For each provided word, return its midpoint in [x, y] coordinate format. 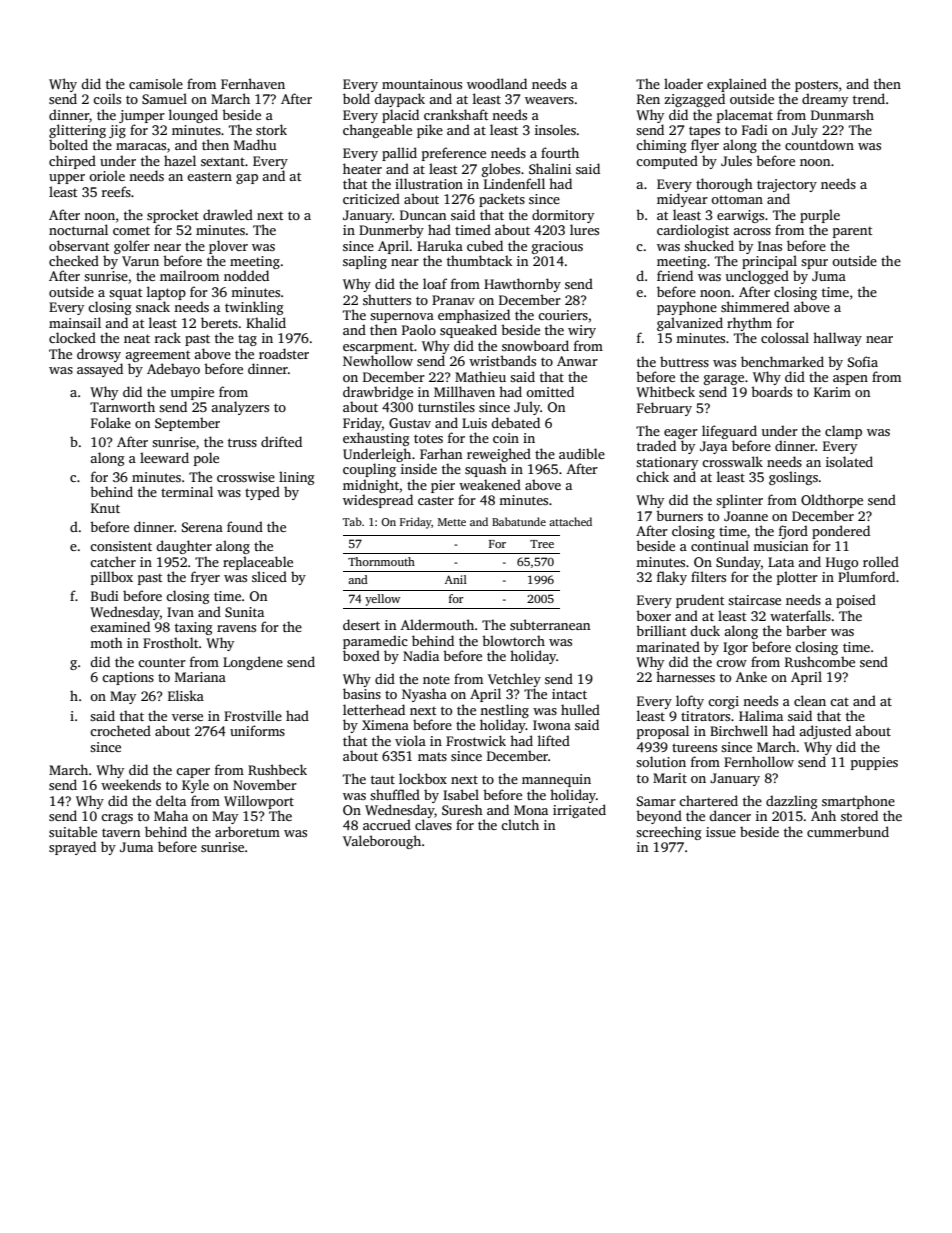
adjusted [825, 732]
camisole [156, 83]
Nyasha [424, 695]
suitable [73, 831]
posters [816, 86]
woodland [497, 83]
